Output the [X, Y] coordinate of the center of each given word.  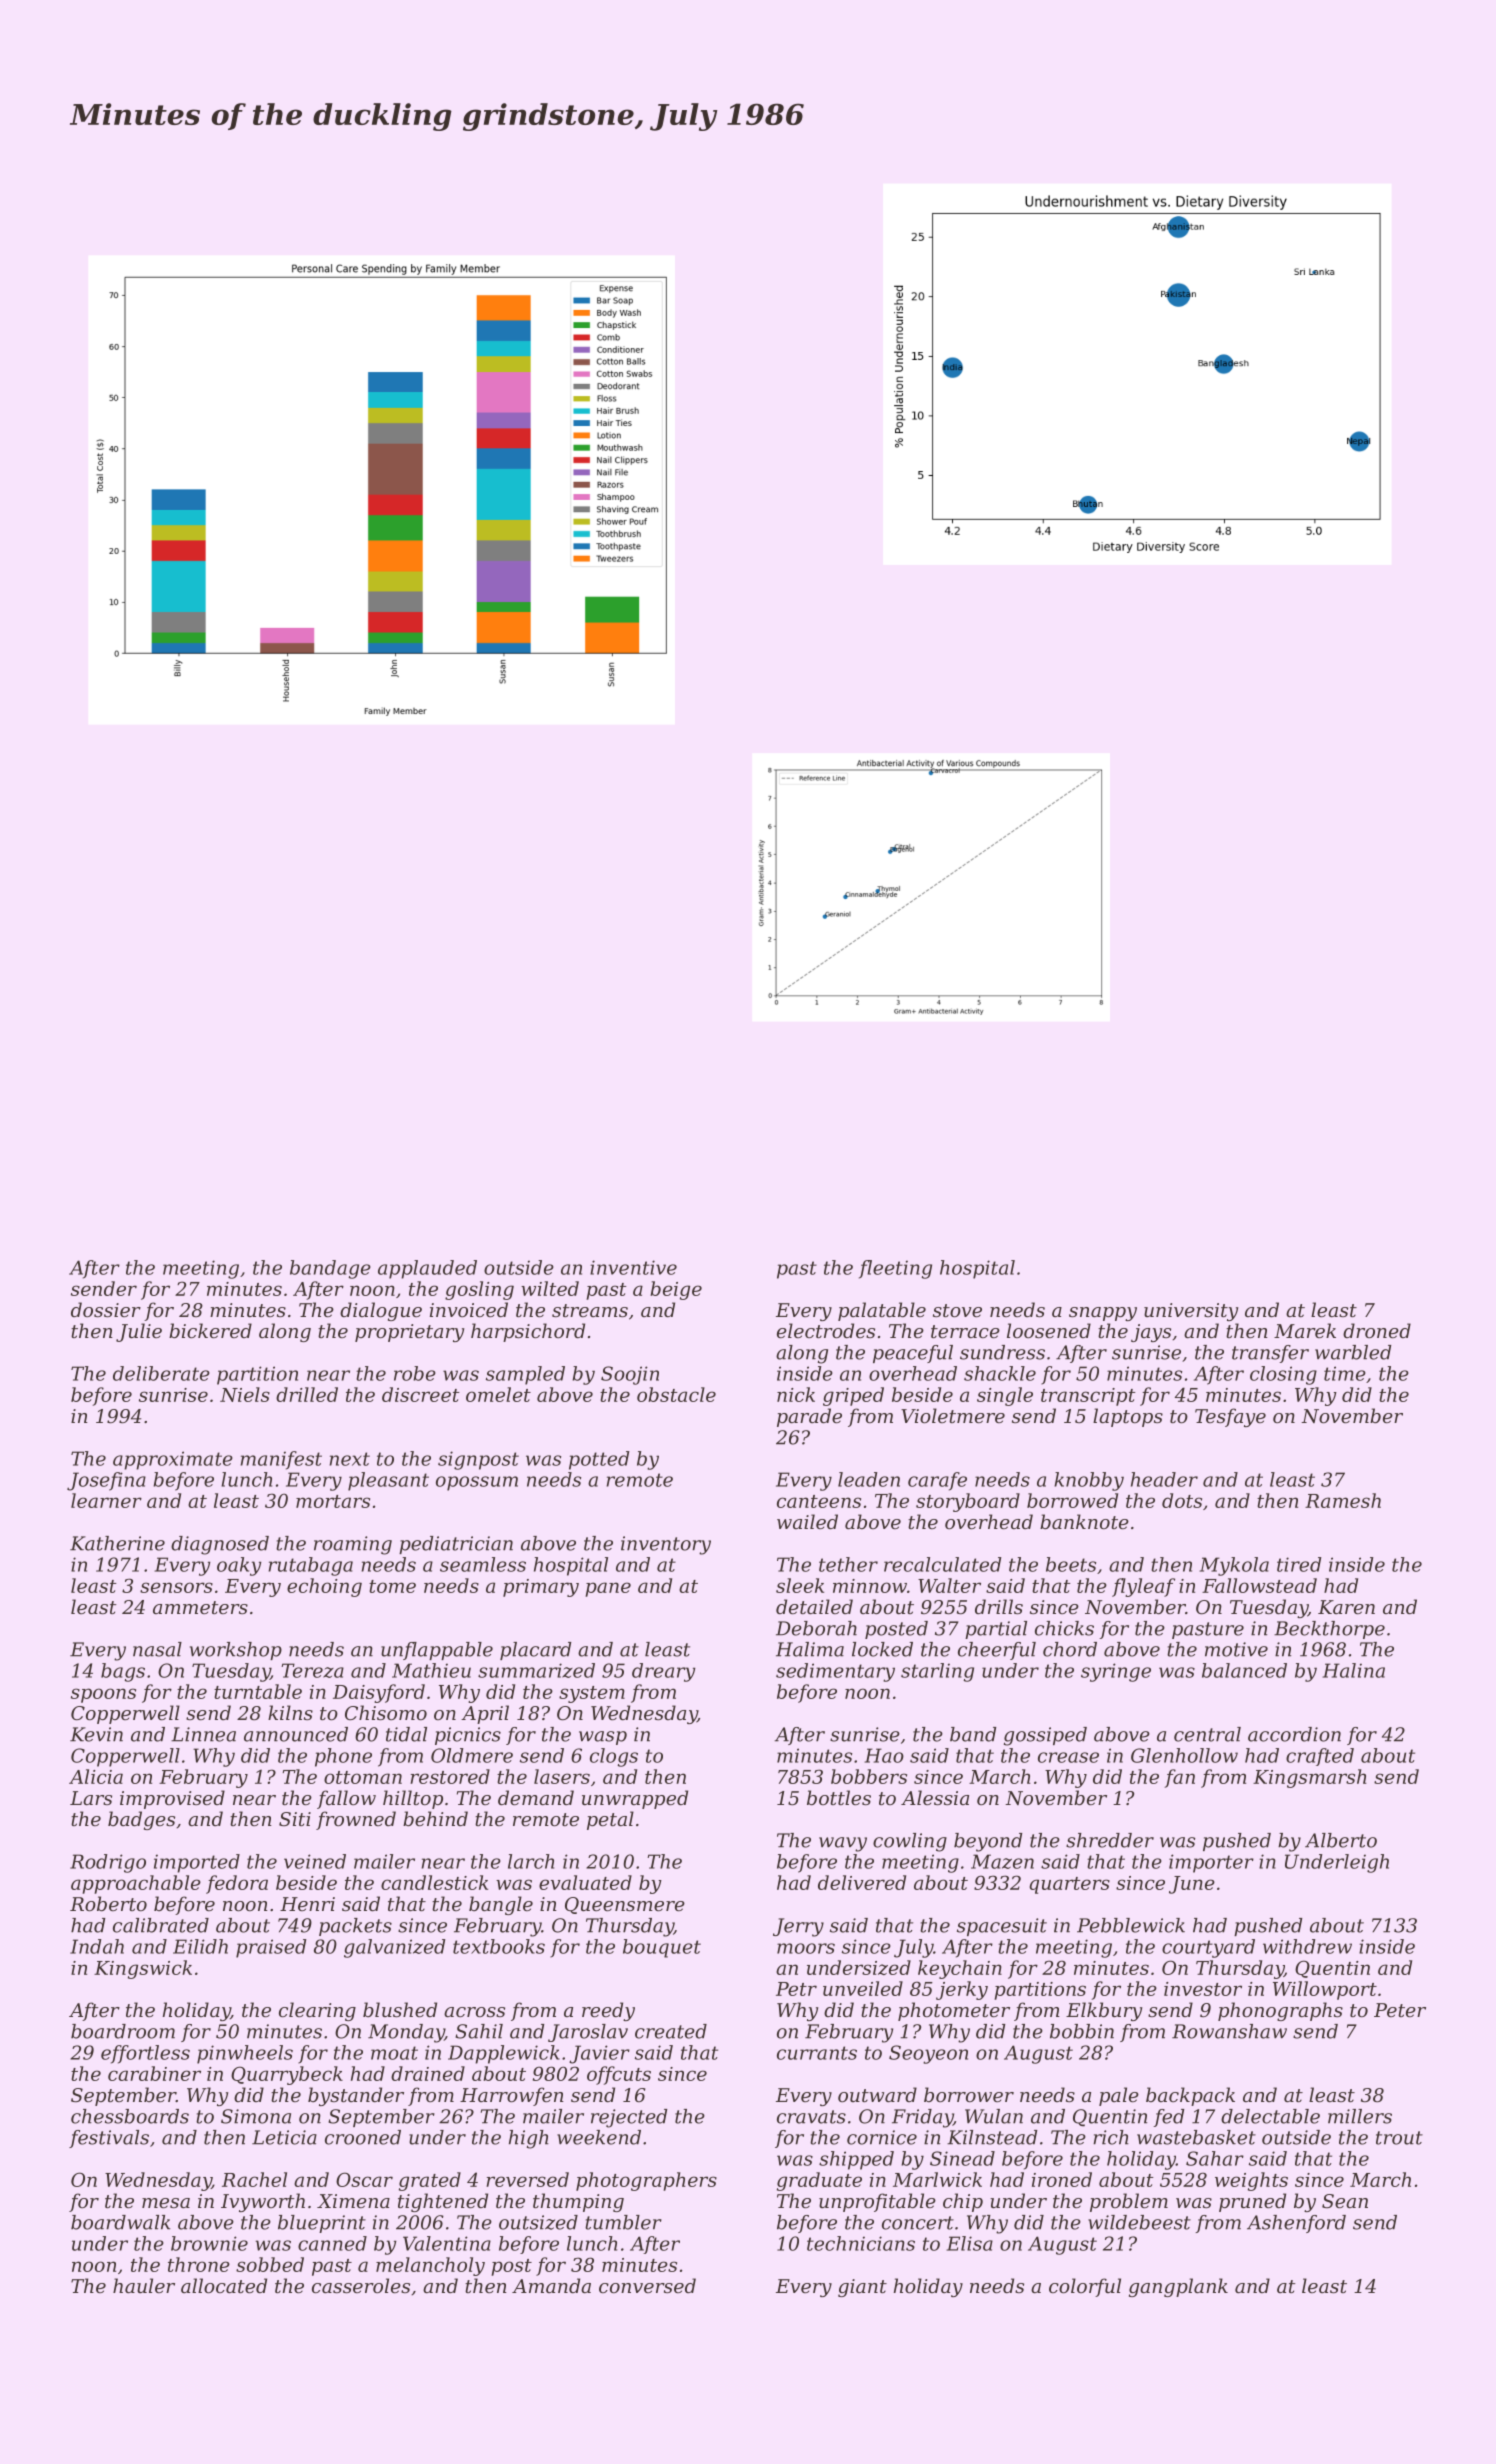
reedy [608, 2011]
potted [599, 1460]
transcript [1088, 1397]
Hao [884, 1755]
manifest [281, 1460]
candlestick [434, 1882]
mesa [166, 2203]
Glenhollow [1184, 1755]
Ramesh [1343, 1500]
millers [1360, 2116]
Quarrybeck [287, 2075]
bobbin [1082, 2031]
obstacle [676, 1394]
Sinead [962, 2158]
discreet [421, 1394]
